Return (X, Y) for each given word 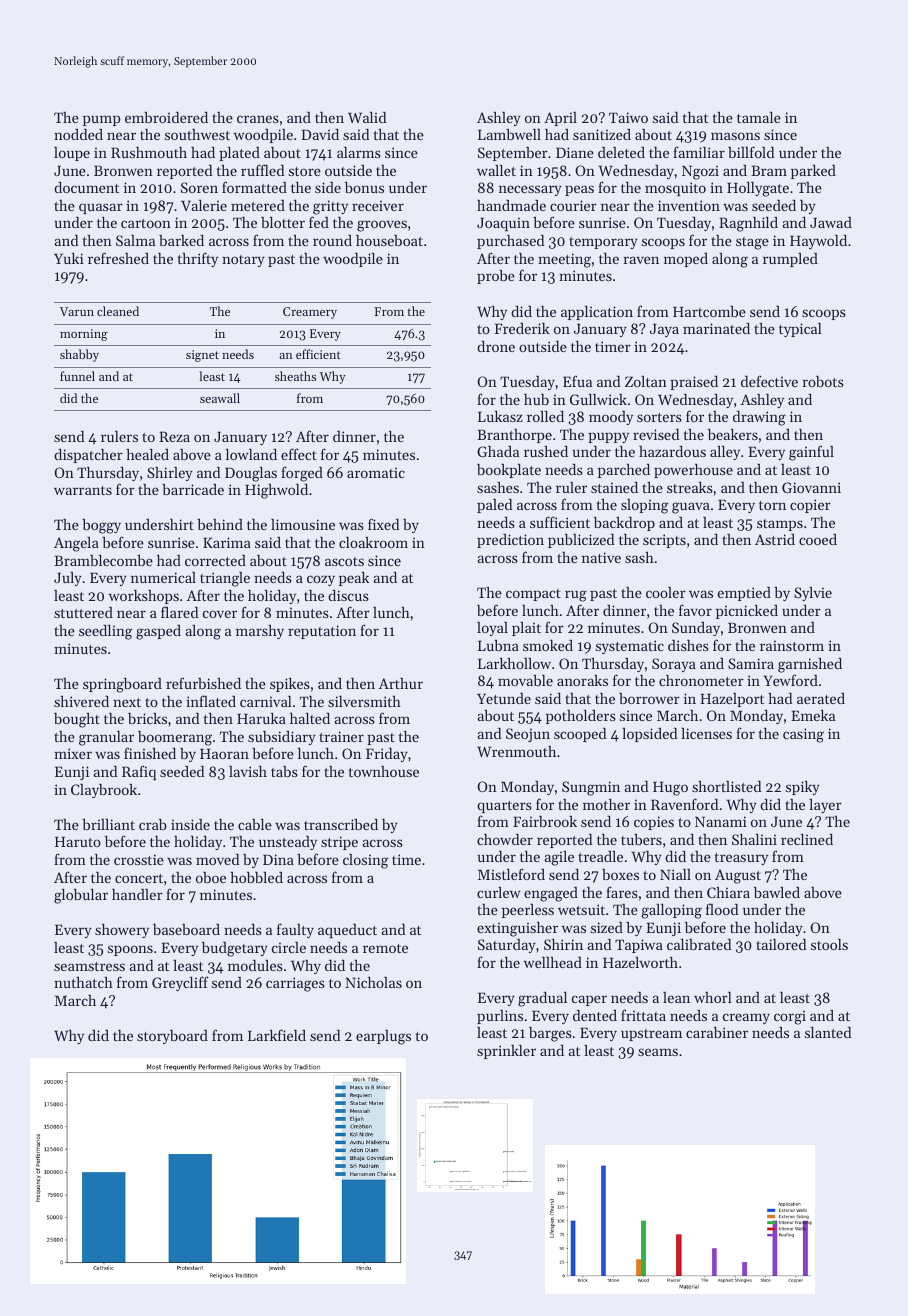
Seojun (528, 735)
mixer (73, 753)
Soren (199, 187)
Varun (77, 311)
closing (366, 861)
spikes (290, 685)
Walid (367, 117)
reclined (807, 839)
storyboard (172, 1037)
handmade (511, 205)
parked (813, 172)
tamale (759, 117)
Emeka (813, 715)
